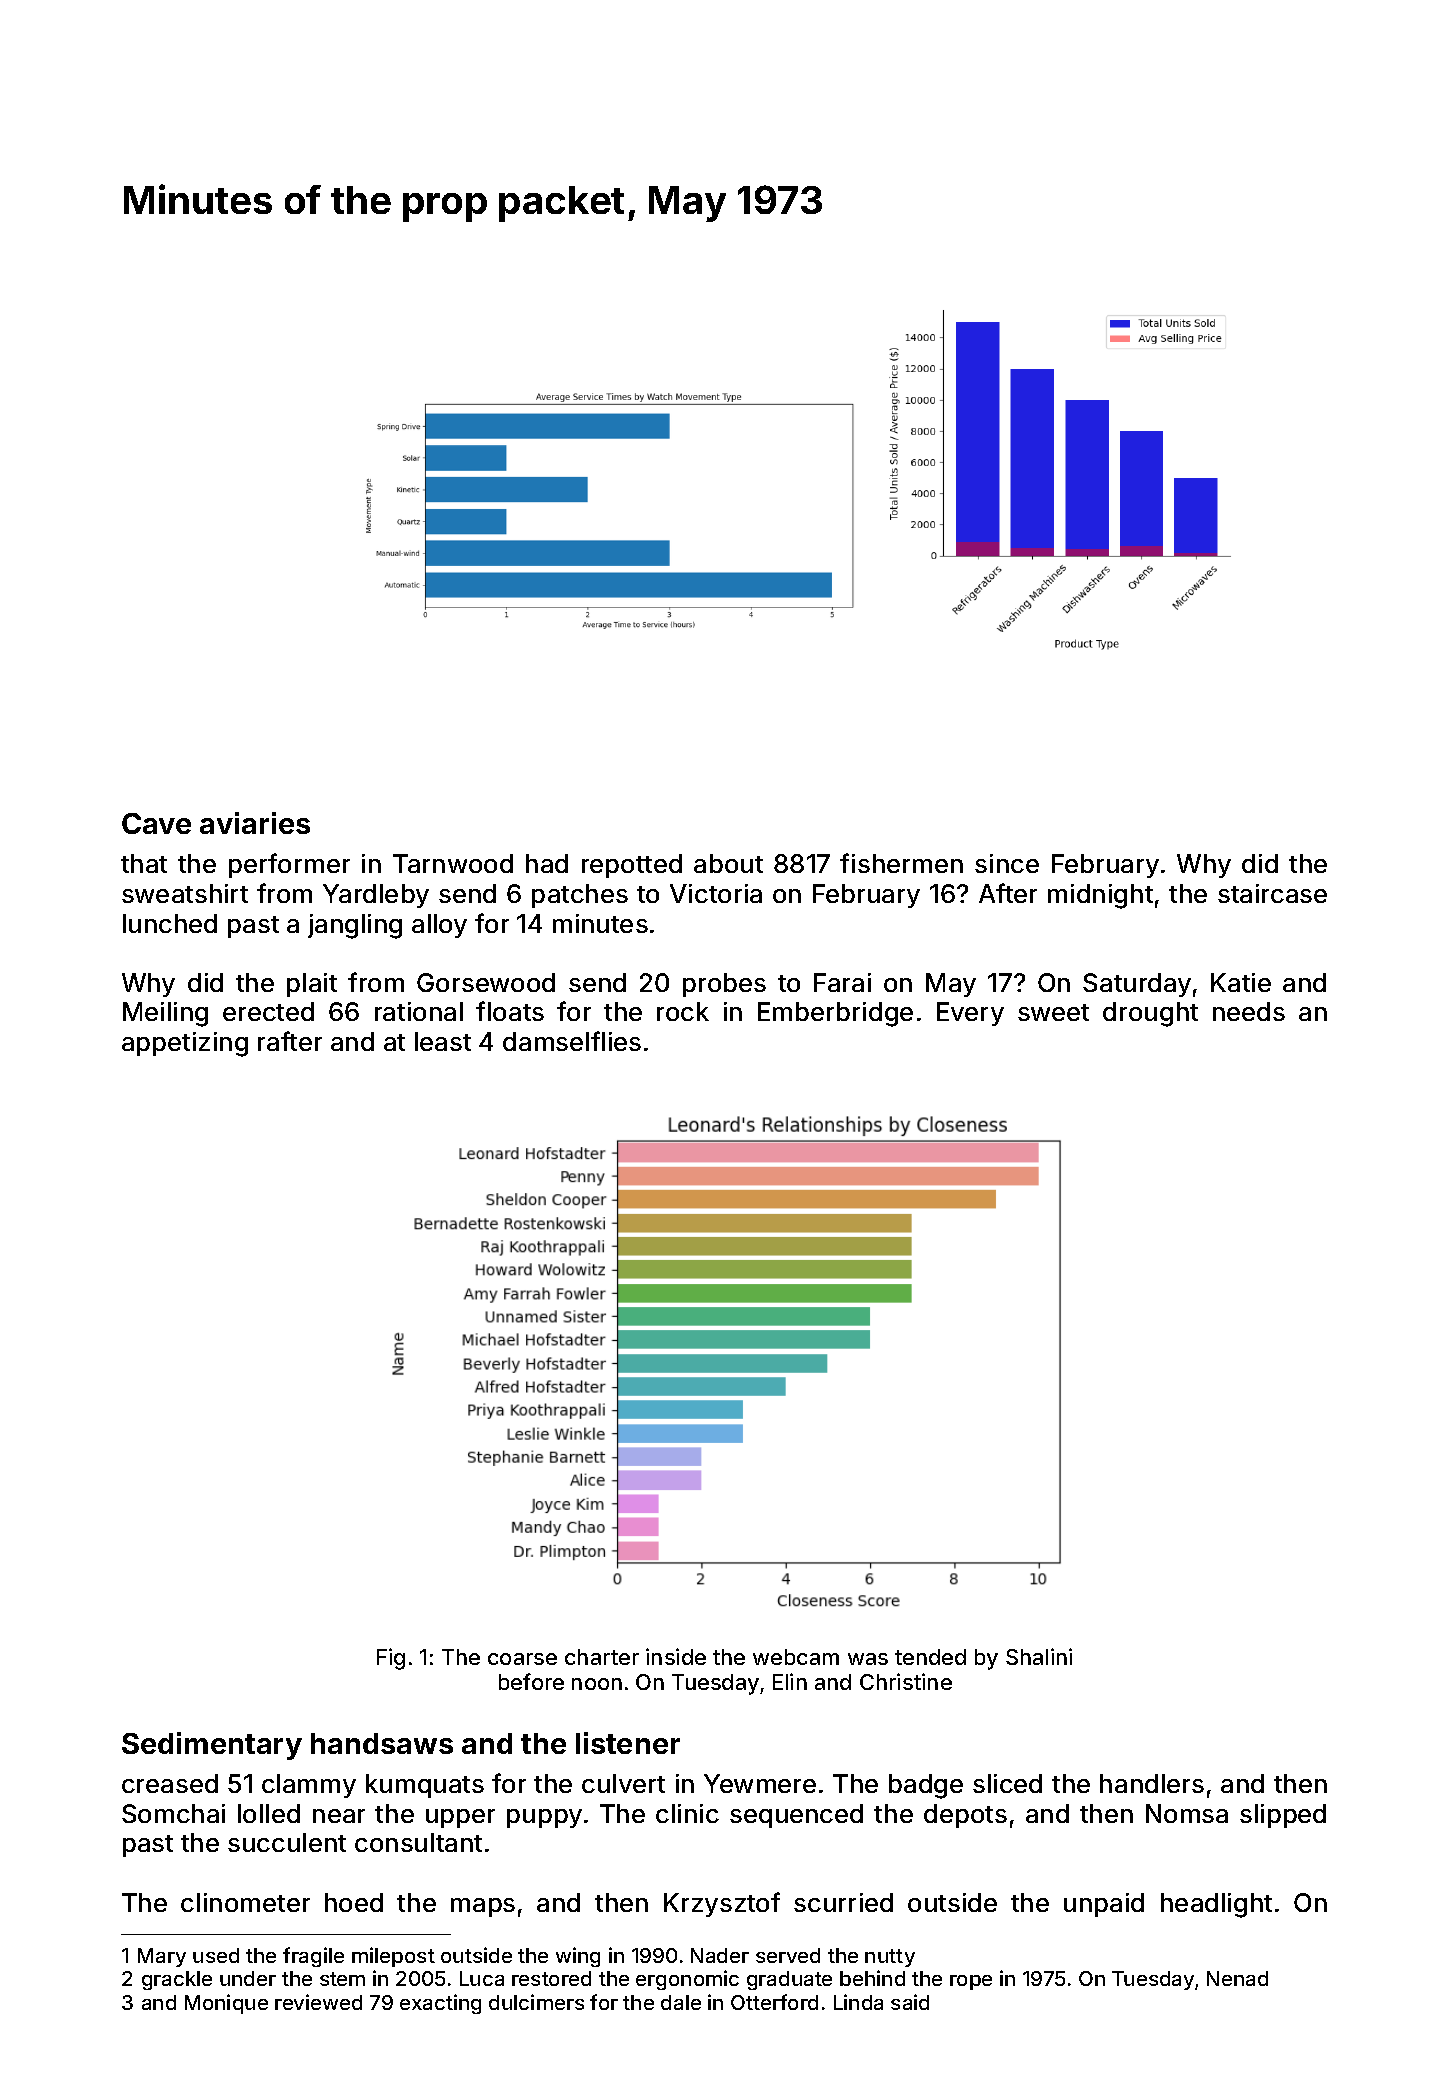 Image resolution: width=1450 pixels, height=2100 pixels. Describe the element at coordinates (255, 823) in the image. I see `aviaries` at that location.
